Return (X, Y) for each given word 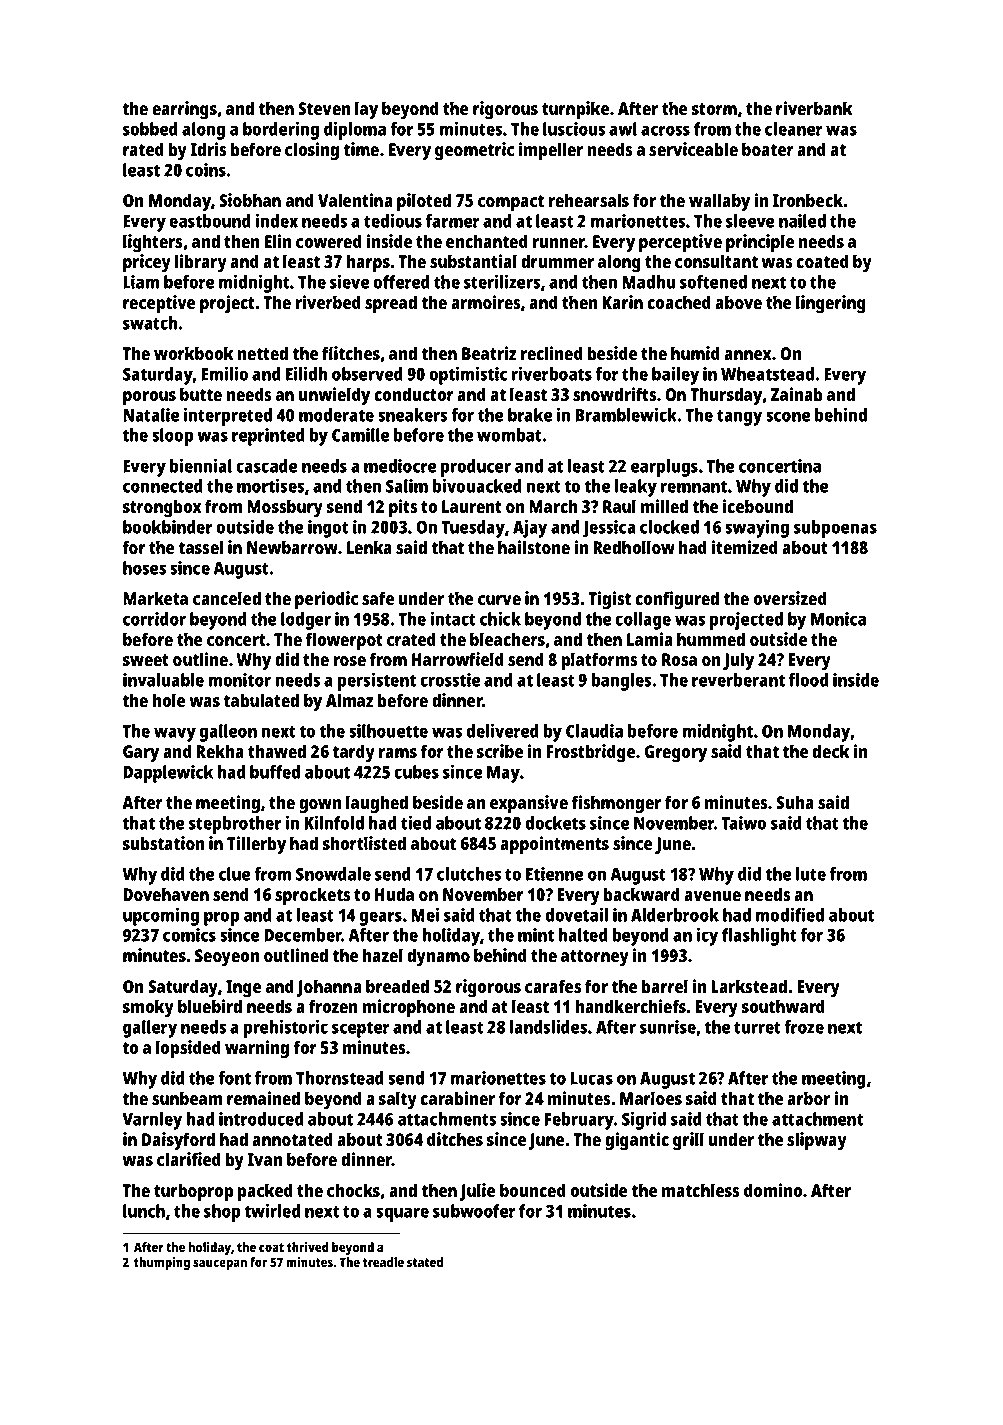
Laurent (472, 506)
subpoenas (835, 529)
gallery (150, 1029)
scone (788, 416)
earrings (184, 110)
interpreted (228, 417)
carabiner (457, 1098)
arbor (808, 1098)
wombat (509, 435)
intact (453, 619)
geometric (474, 151)
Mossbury (285, 508)
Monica (838, 619)
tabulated (261, 700)
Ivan (265, 1159)
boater (768, 149)
